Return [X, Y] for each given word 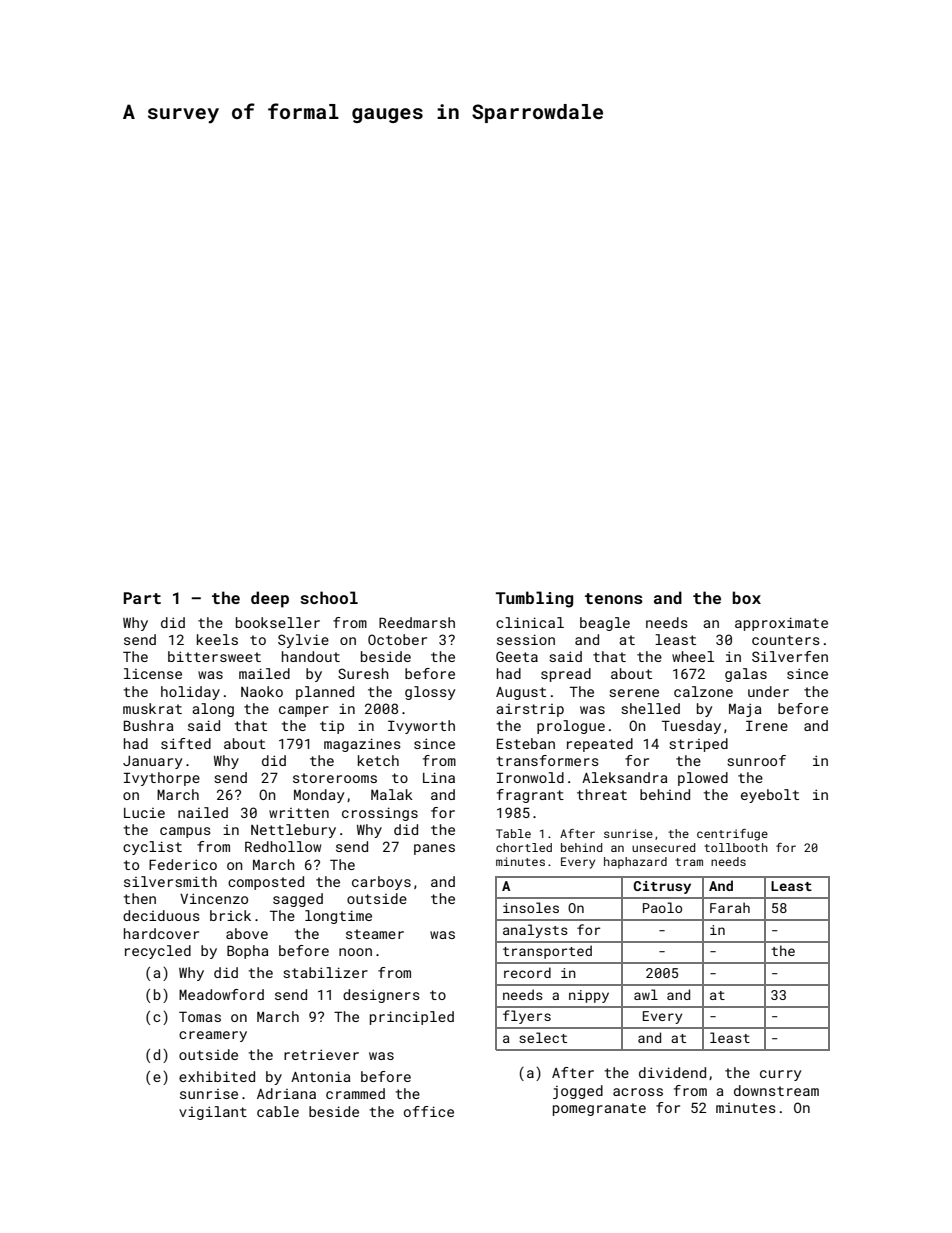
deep [270, 599]
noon [355, 952]
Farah [730, 907]
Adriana [286, 1093]
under [768, 691]
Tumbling [534, 599]
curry [780, 1075]
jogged [578, 1092]
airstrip [530, 710]
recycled [158, 952]
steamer [375, 934]
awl [646, 994]
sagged [298, 900]
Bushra [148, 725]
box [746, 597]
